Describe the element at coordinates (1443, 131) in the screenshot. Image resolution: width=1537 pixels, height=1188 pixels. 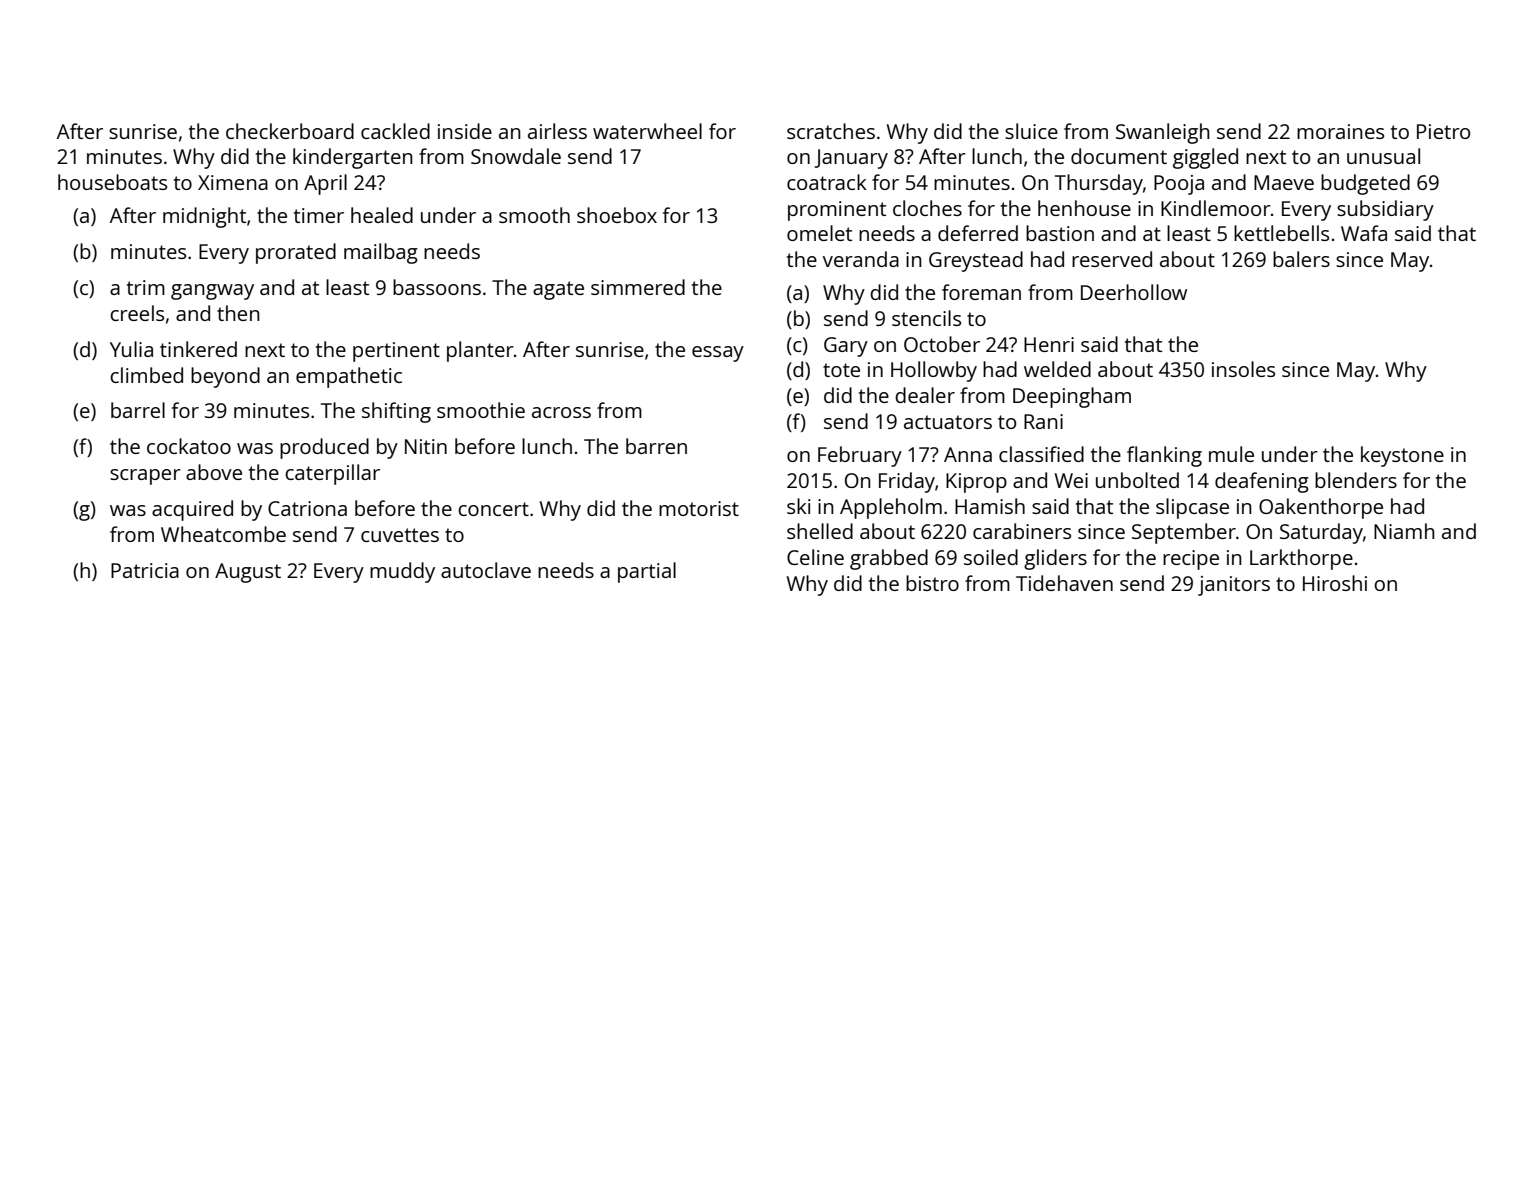
I see `Pietro` at that location.
